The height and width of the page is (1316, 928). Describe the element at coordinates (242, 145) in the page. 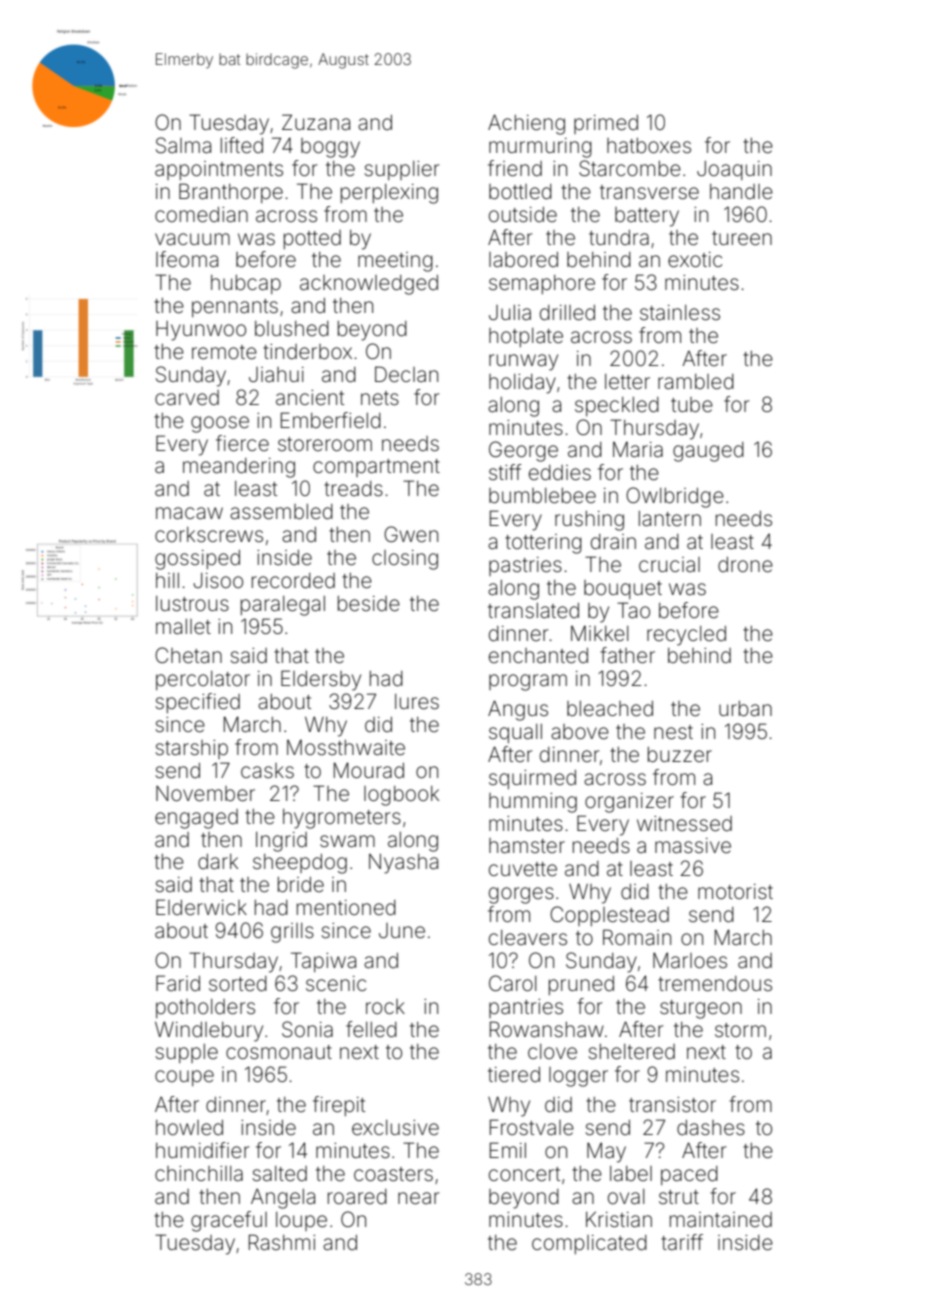

I see `lifted` at that location.
